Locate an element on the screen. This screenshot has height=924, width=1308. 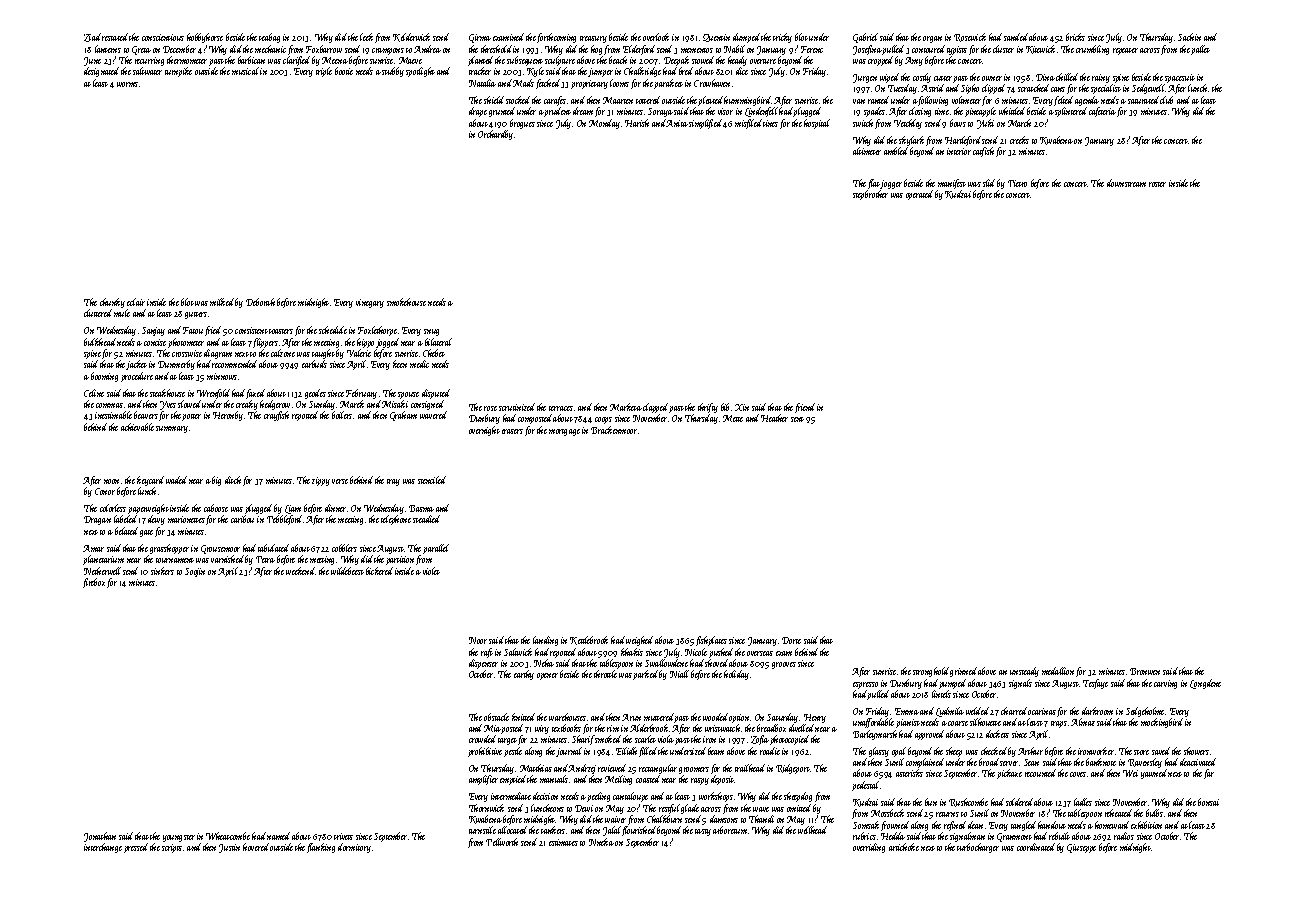
crowded is located at coordinates (482, 739).
